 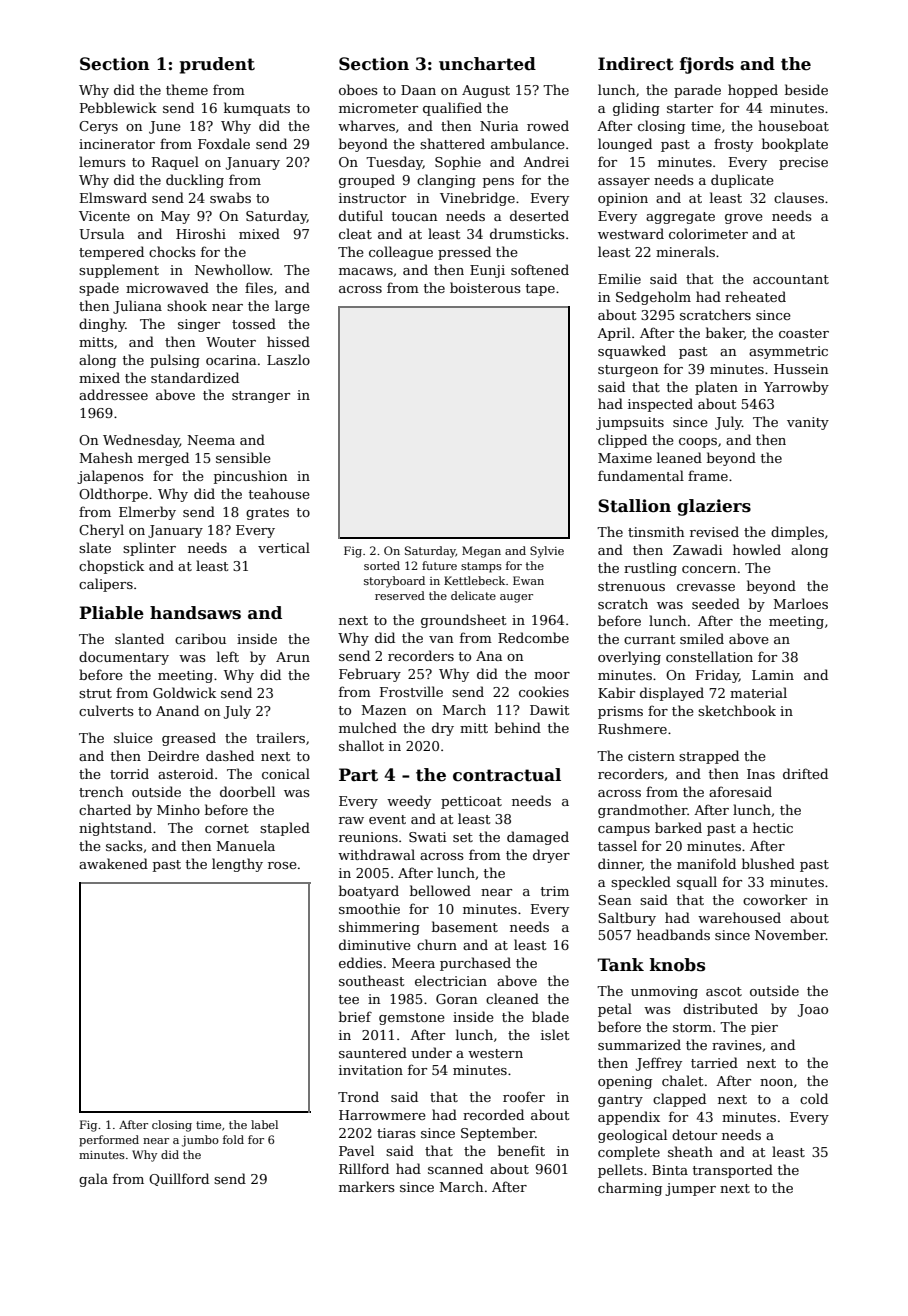 What do you see at coordinates (796, 388) in the screenshot?
I see `Yarrowby` at bounding box center [796, 388].
